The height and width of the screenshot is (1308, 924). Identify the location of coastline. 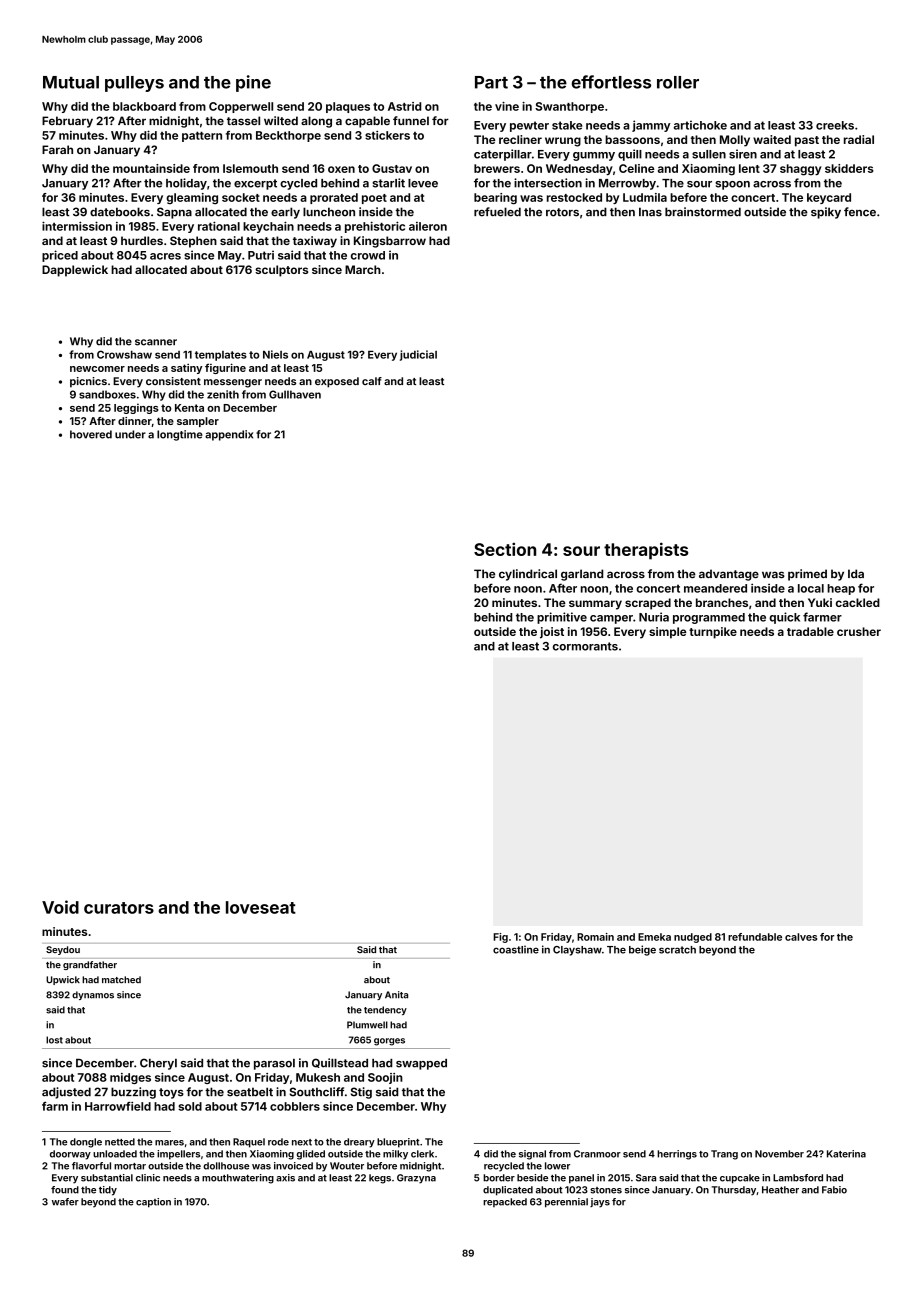
(516, 949).
